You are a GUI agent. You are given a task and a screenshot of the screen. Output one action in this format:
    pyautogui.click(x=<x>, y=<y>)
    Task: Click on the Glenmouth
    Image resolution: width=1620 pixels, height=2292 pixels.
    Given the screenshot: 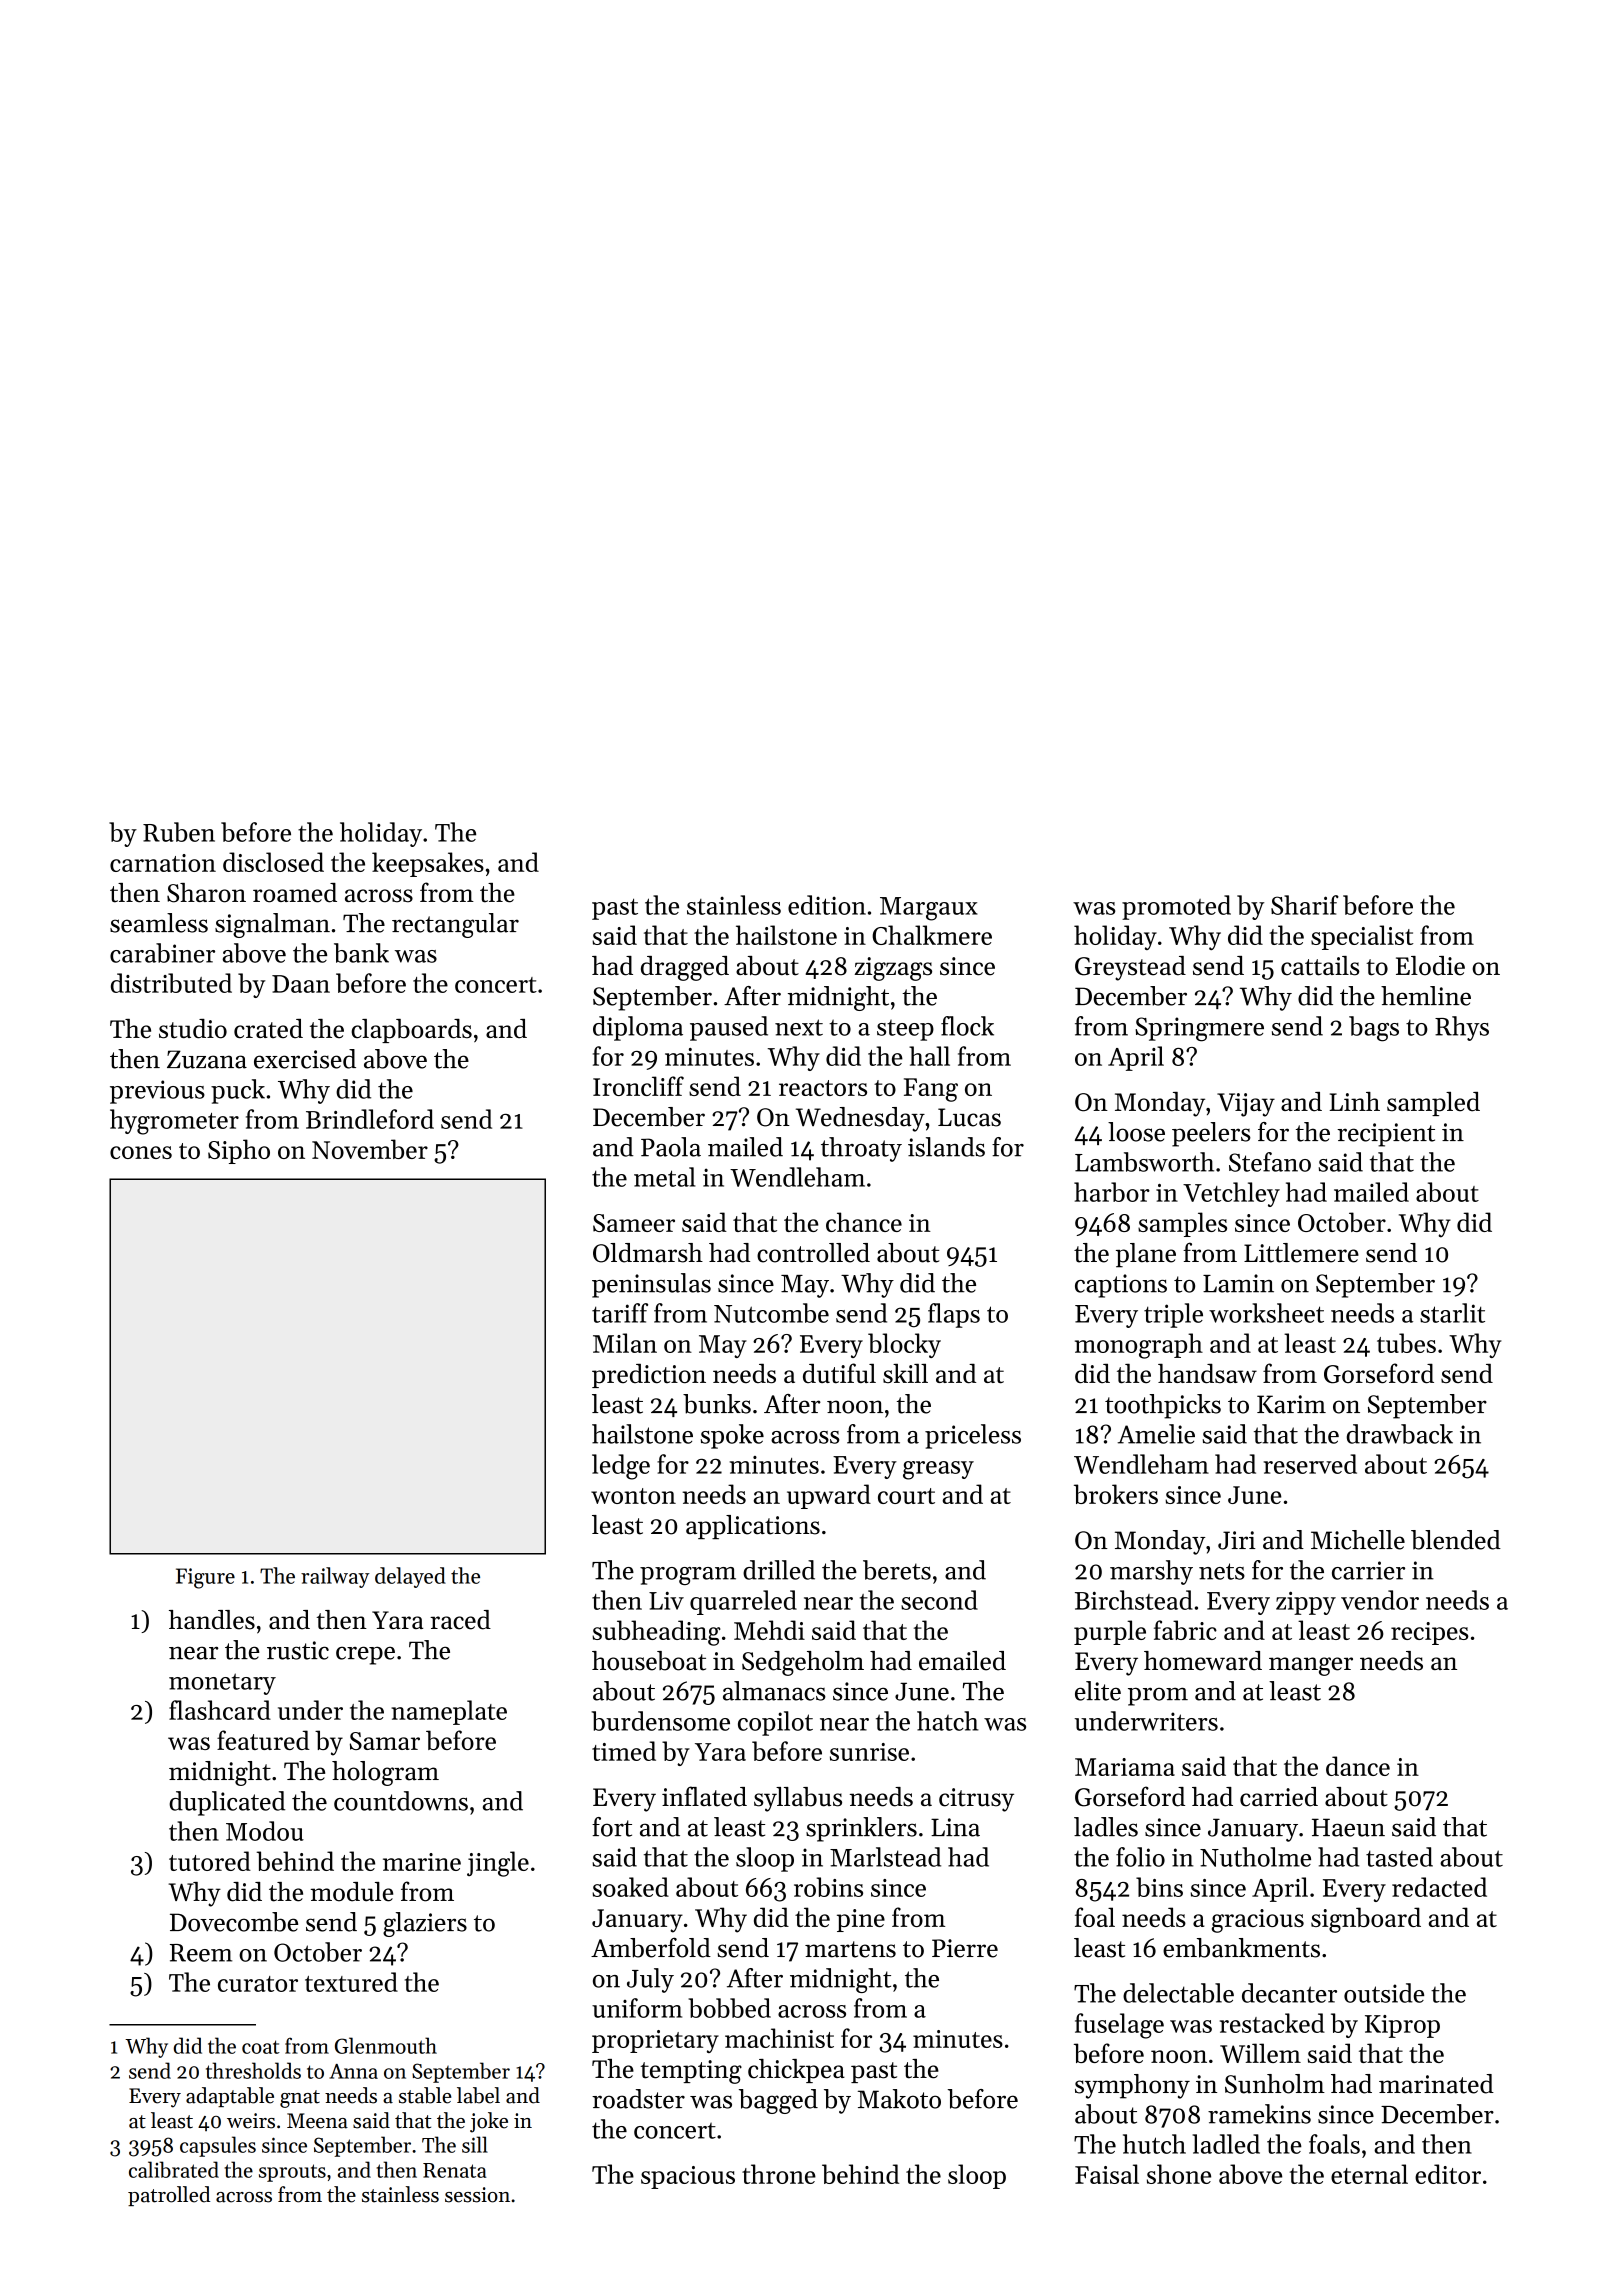 What is the action you would take?
    pyautogui.click(x=386, y=2045)
